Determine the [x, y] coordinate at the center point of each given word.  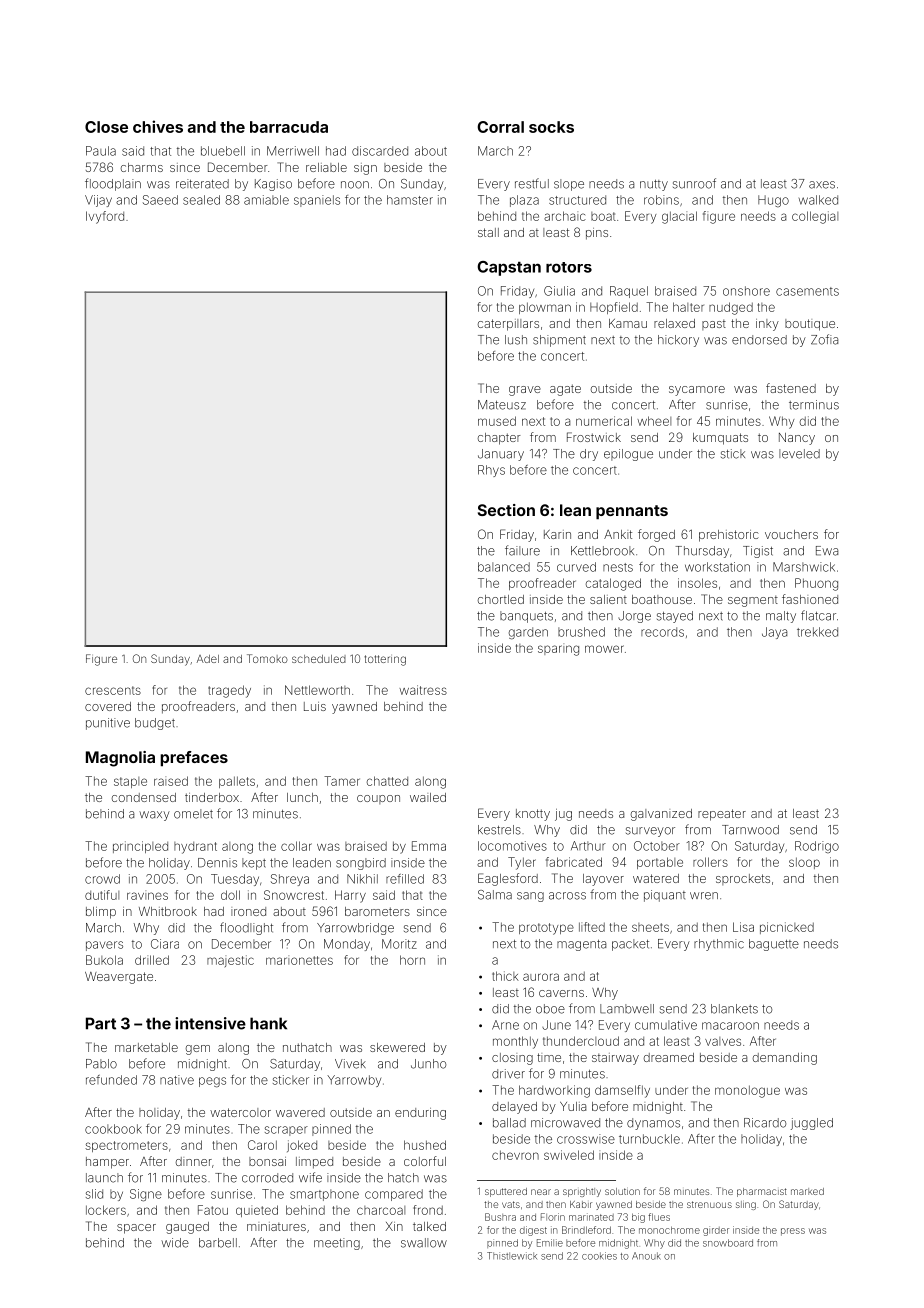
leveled [799, 454]
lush [516, 340]
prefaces [194, 759]
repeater [722, 815]
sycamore [697, 391]
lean [575, 510]
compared [394, 1195]
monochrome [669, 1230]
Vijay [98, 201]
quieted [257, 1211]
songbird [361, 864]
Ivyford [105, 217]
